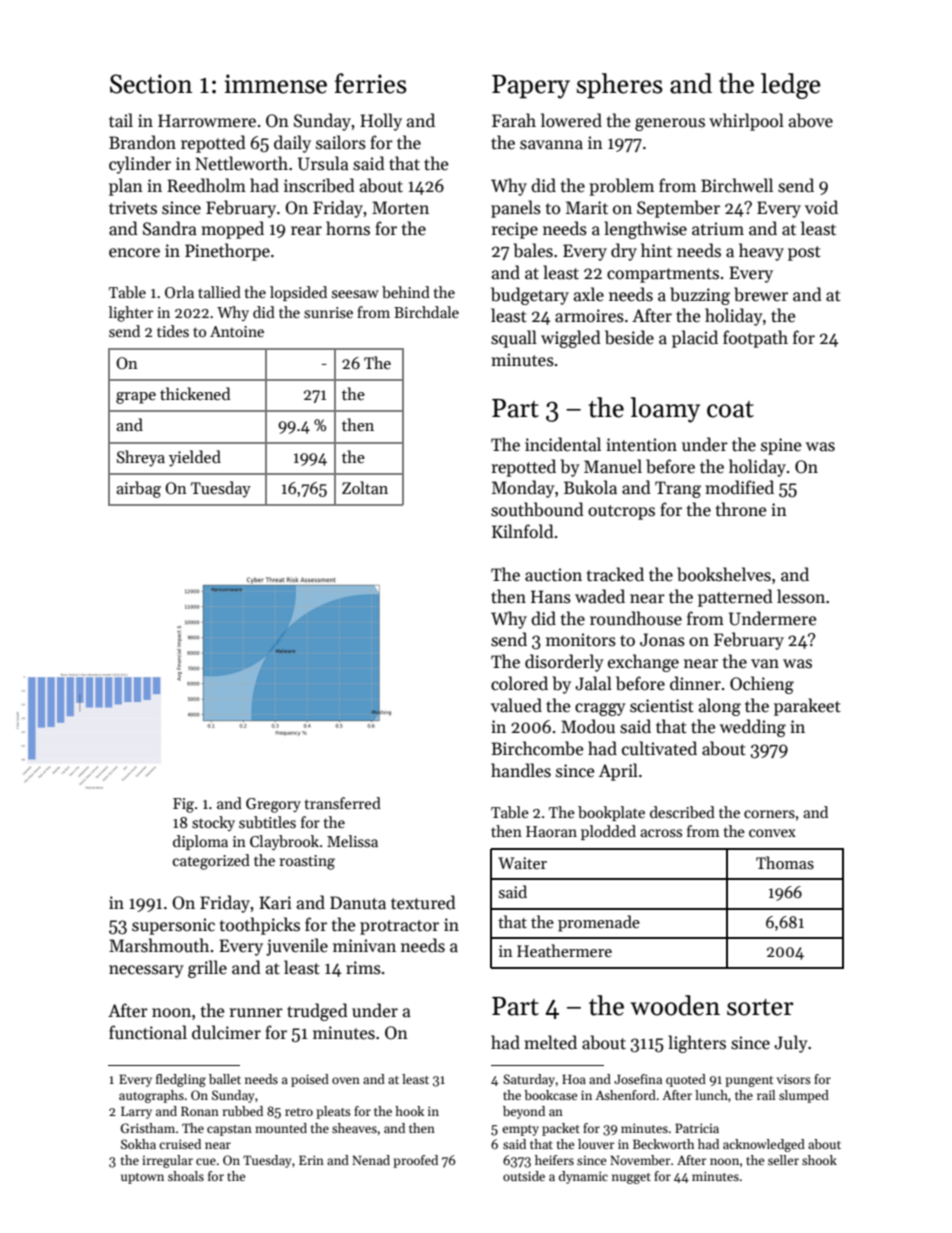  I want to click on Danuta, so click(358, 903).
